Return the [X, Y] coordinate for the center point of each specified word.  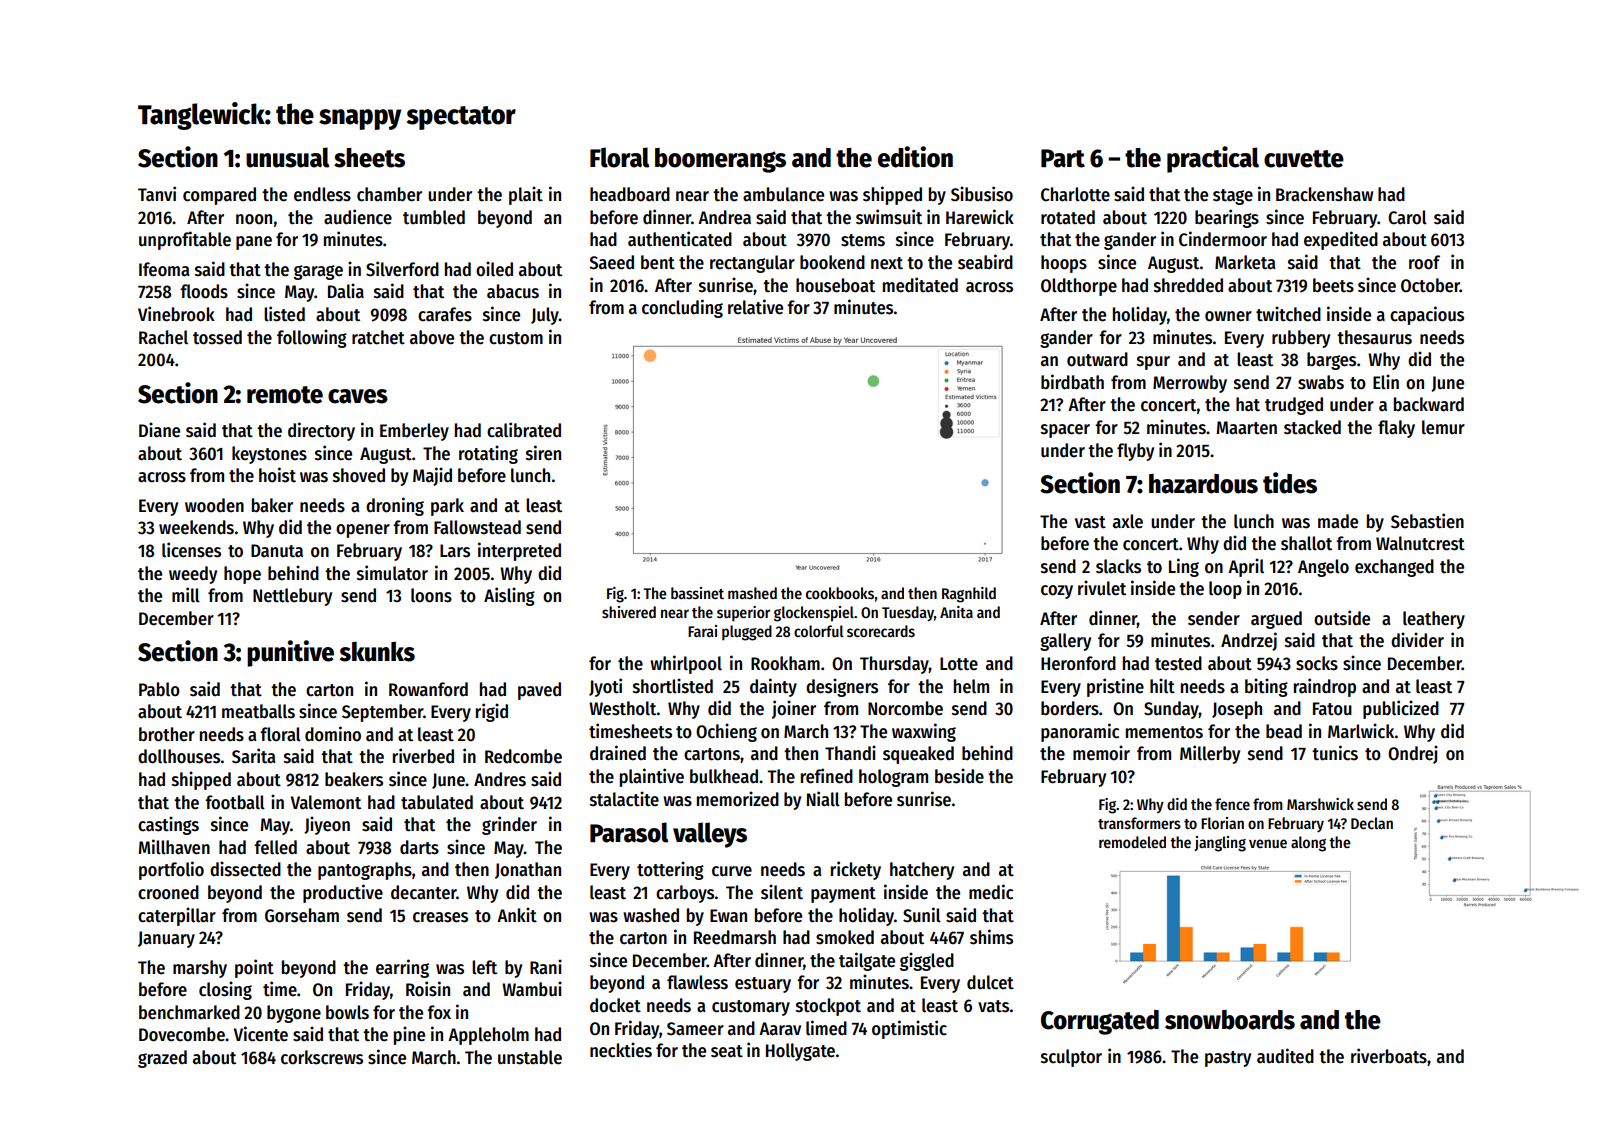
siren [543, 453]
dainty [773, 687]
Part [1063, 158]
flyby [1135, 452]
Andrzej [1249, 641]
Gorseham [302, 915]
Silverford [402, 269]
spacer [1065, 431]
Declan [1372, 823]
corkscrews [322, 1057]
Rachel [163, 337]
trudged [1294, 406]
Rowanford [428, 689]
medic [991, 892]
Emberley [414, 432]
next [887, 263]
